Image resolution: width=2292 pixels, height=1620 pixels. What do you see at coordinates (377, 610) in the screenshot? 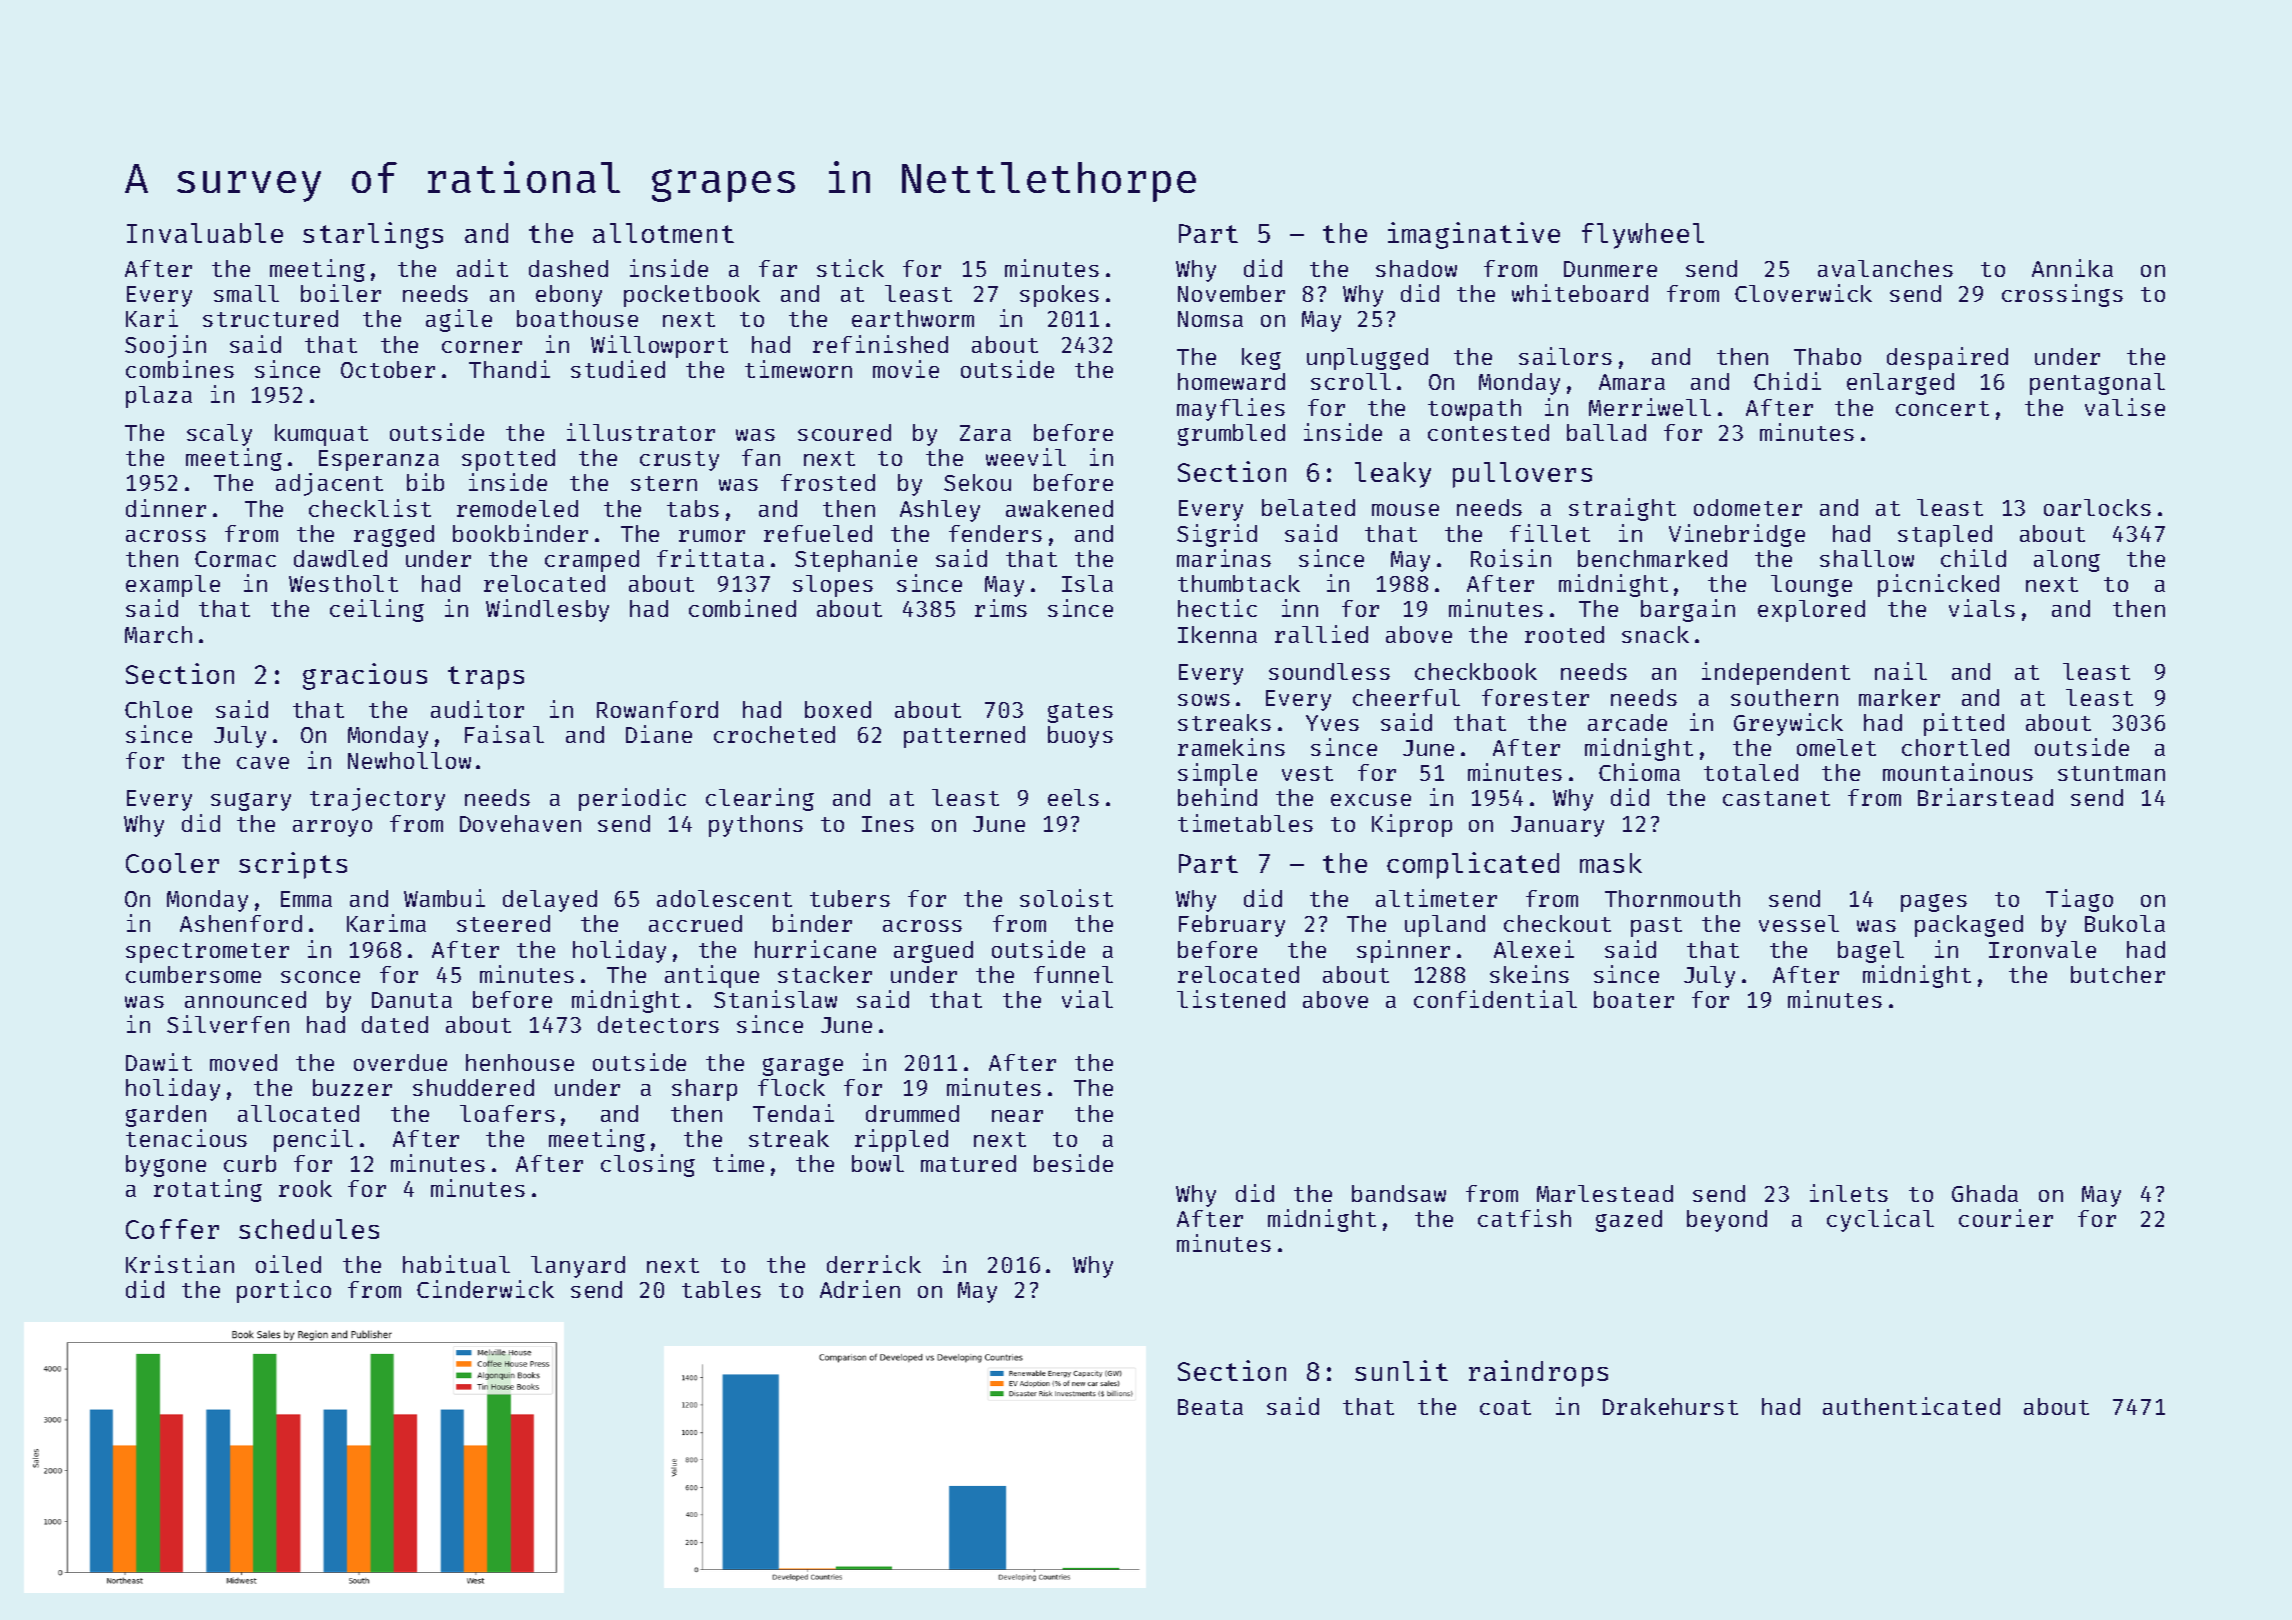
I see `ceiling` at bounding box center [377, 610].
